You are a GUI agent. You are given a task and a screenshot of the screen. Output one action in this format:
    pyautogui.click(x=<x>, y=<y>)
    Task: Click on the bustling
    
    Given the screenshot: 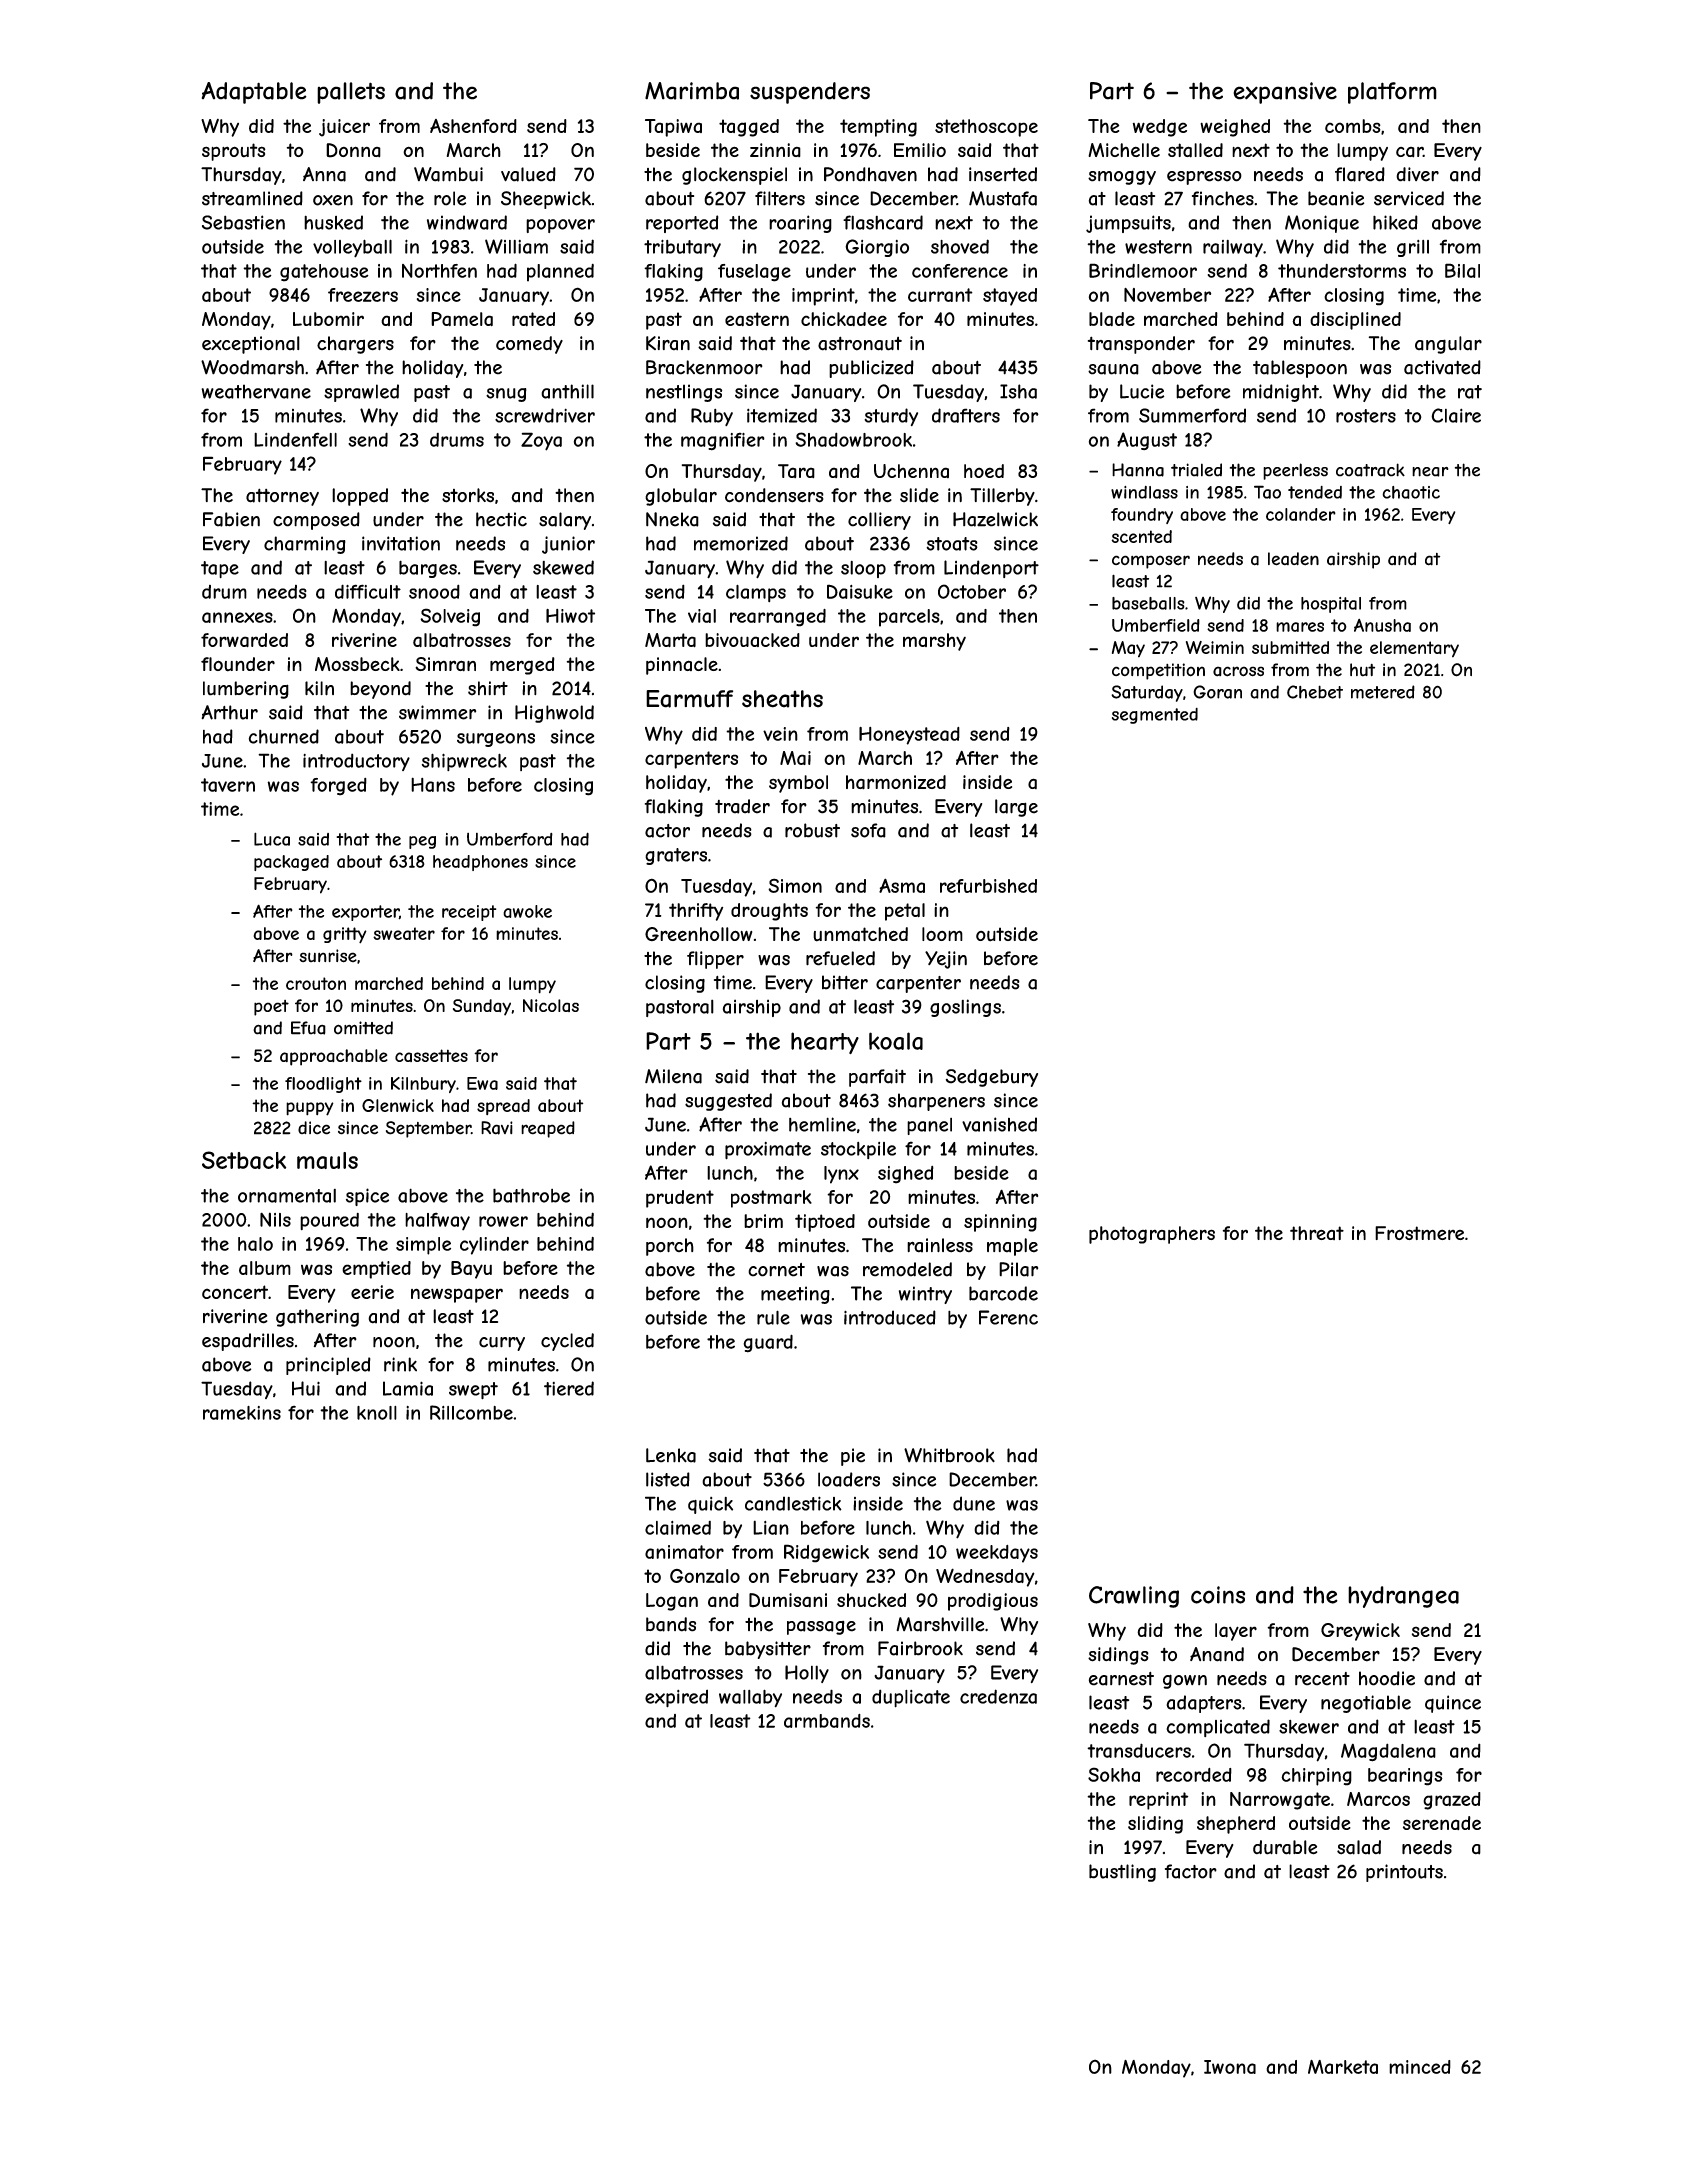 What is the action you would take?
    pyautogui.click(x=1122, y=1873)
